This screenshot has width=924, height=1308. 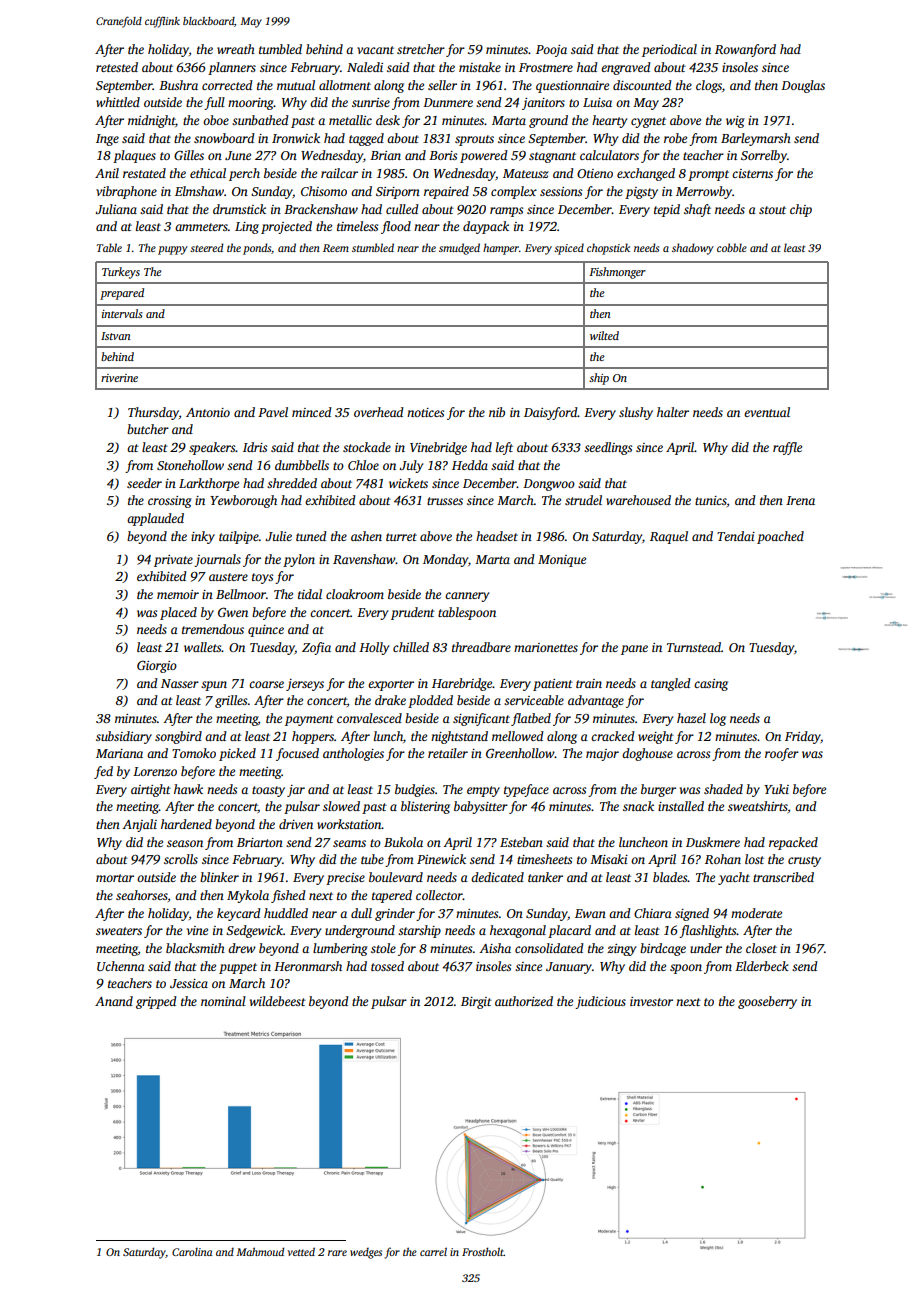 I want to click on subsidiary, so click(x=124, y=737).
